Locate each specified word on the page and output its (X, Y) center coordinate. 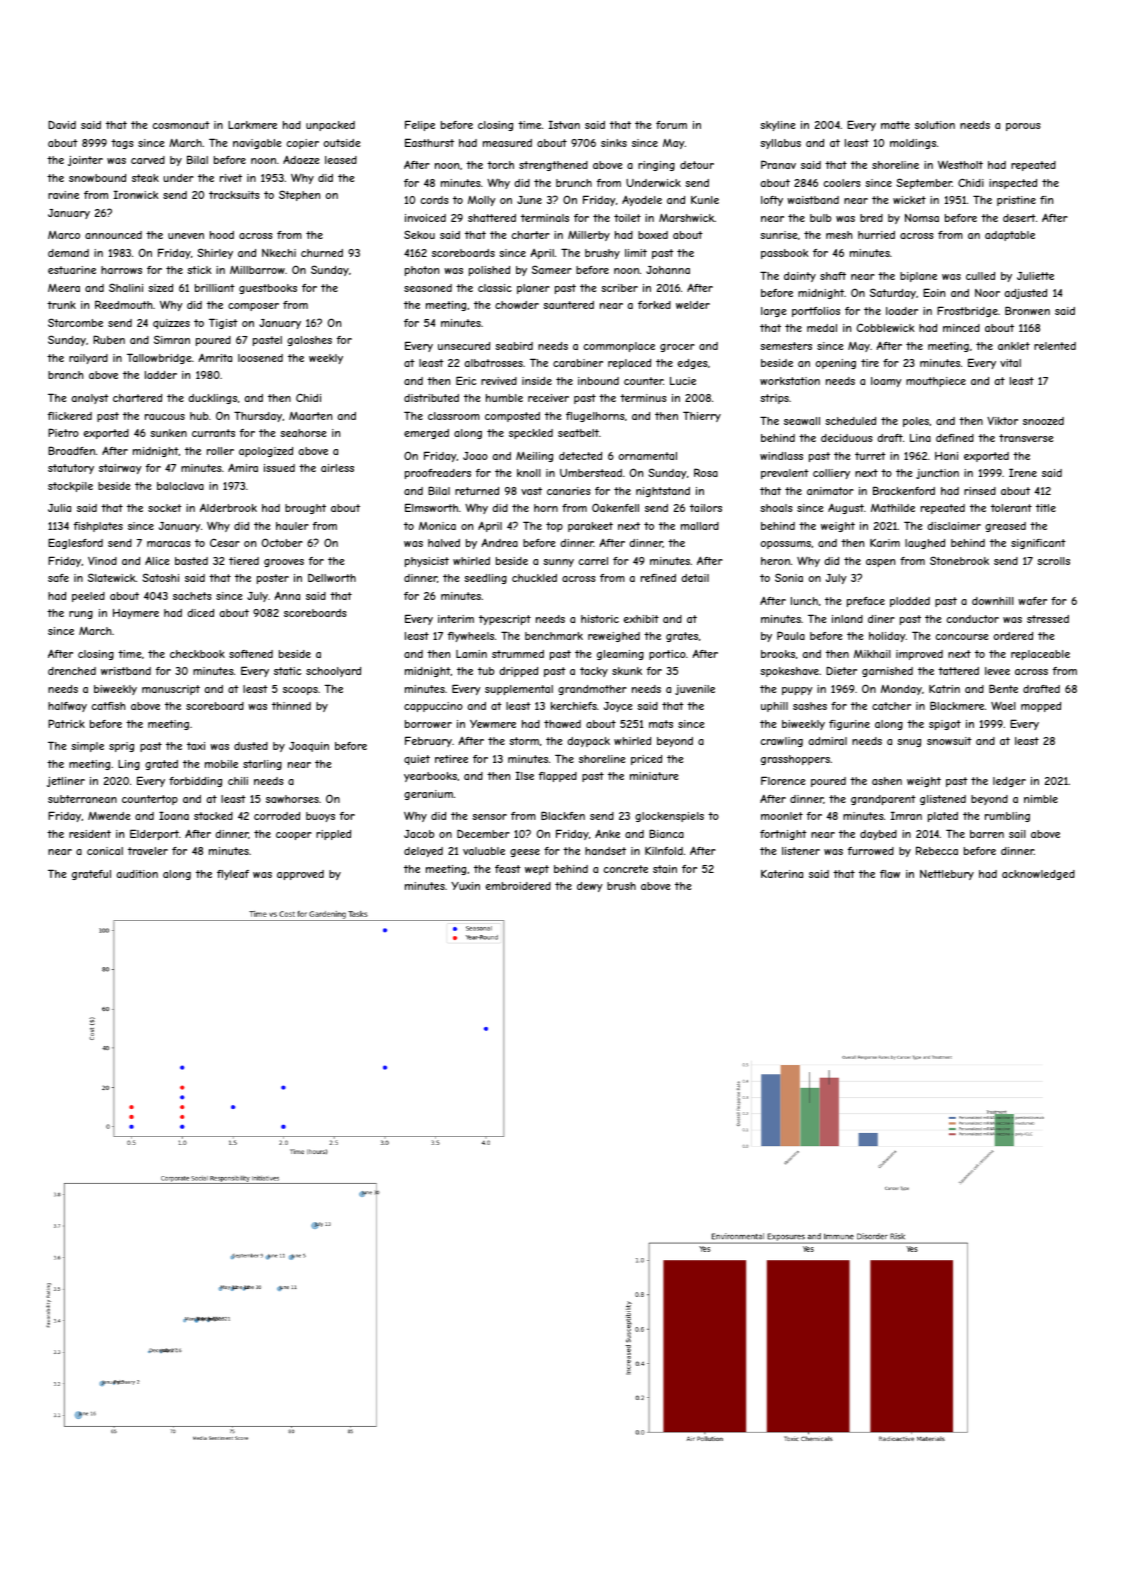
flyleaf (233, 875)
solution (935, 125)
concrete (626, 869)
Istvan (564, 124)
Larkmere (252, 125)
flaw (890, 874)
